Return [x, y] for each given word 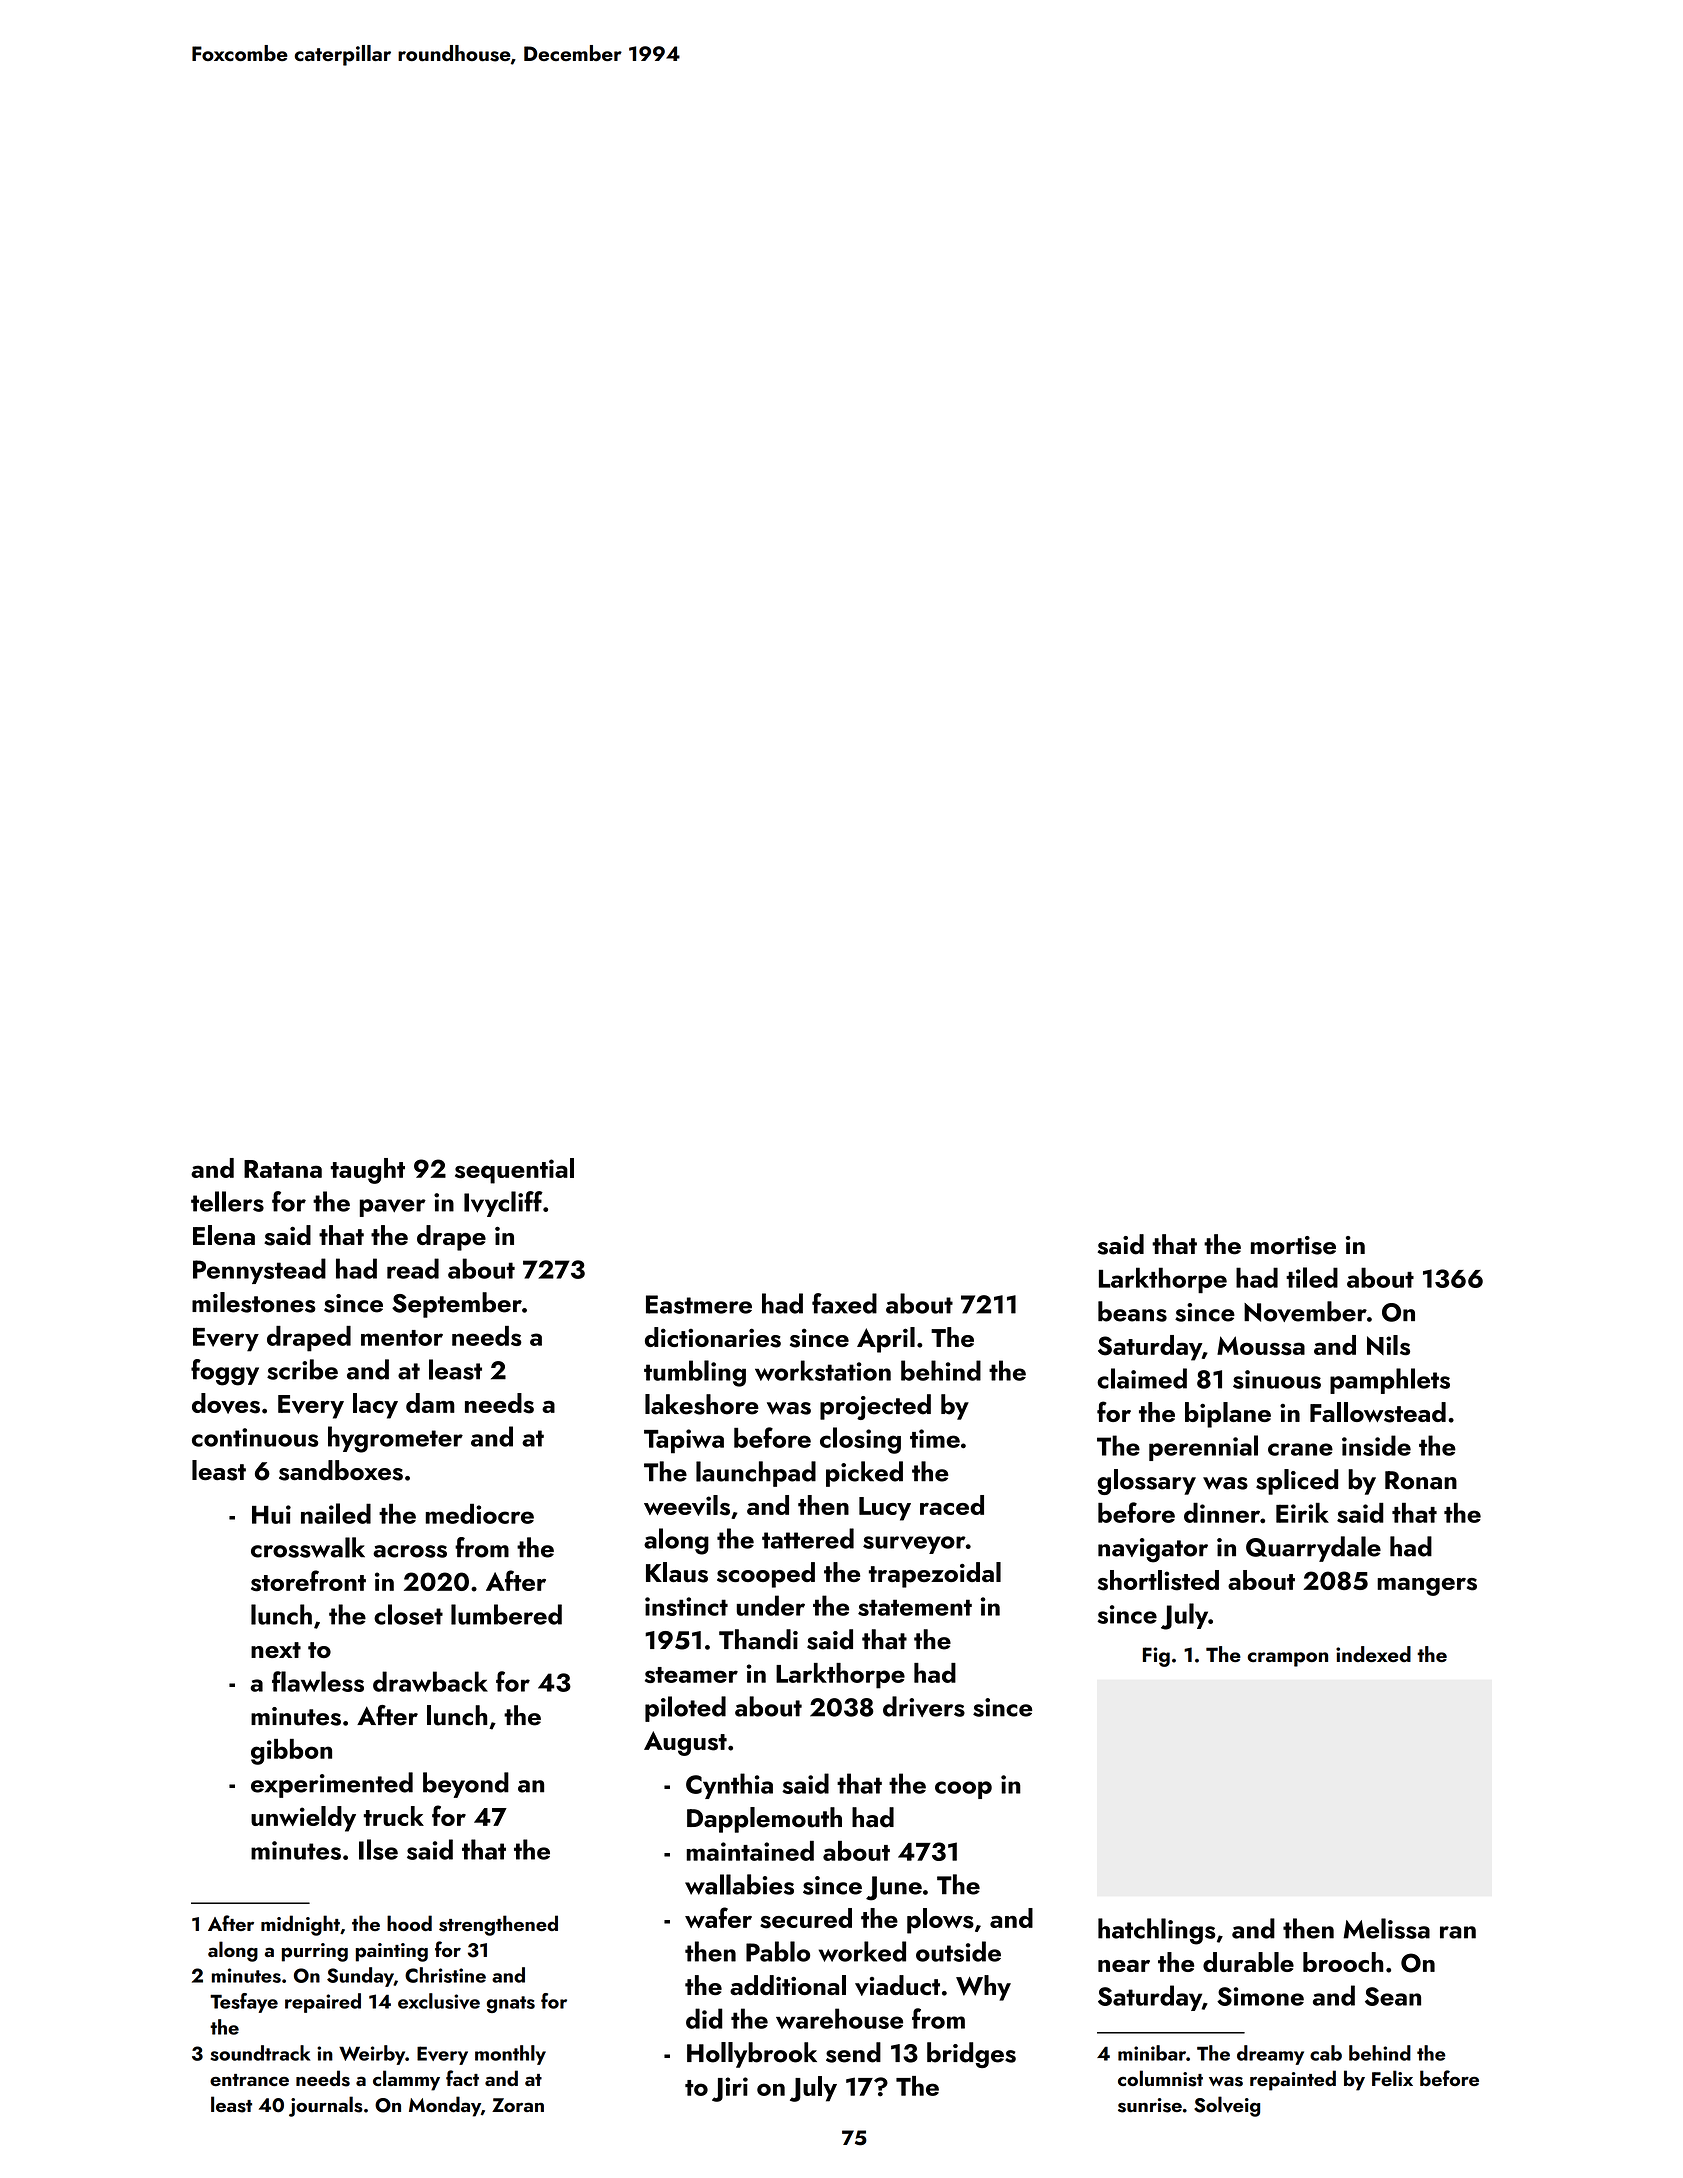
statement [915, 1607]
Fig [1156, 1657]
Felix [1392, 2078]
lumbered [506, 1614]
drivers [924, 1706]
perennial [1203, 1448]
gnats [511, 2004]
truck [394, 1816]
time [935, 1438]
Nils [1388, 1345]
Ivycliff [503, 1204]
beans [1132, 1311]
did [704, 2018]
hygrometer [395, 1439]
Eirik [1302, 1513]
